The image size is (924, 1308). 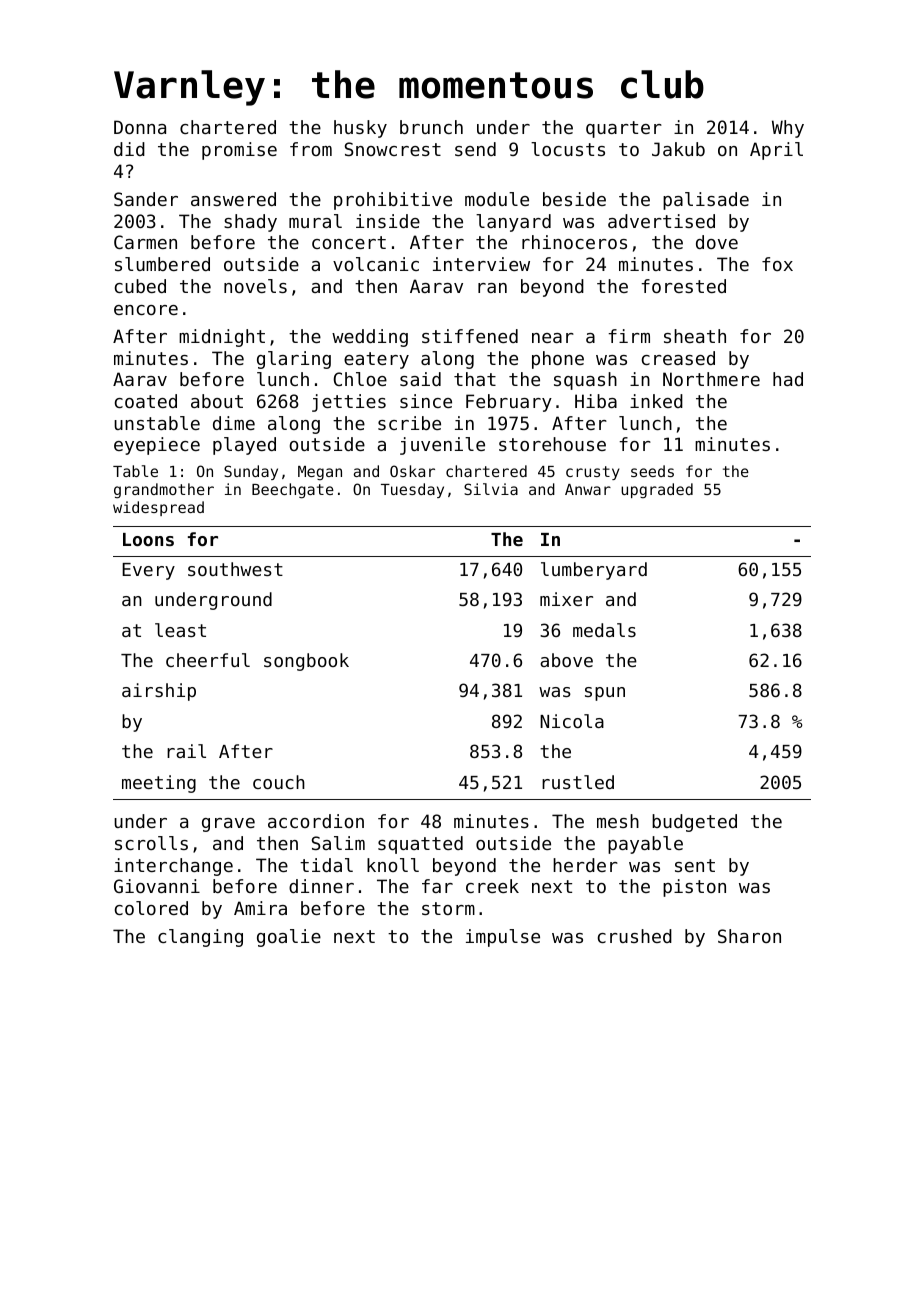 What do you see at coordinates (279, 782) in the document?
I see `couch` at bounding box center [279, 782].
